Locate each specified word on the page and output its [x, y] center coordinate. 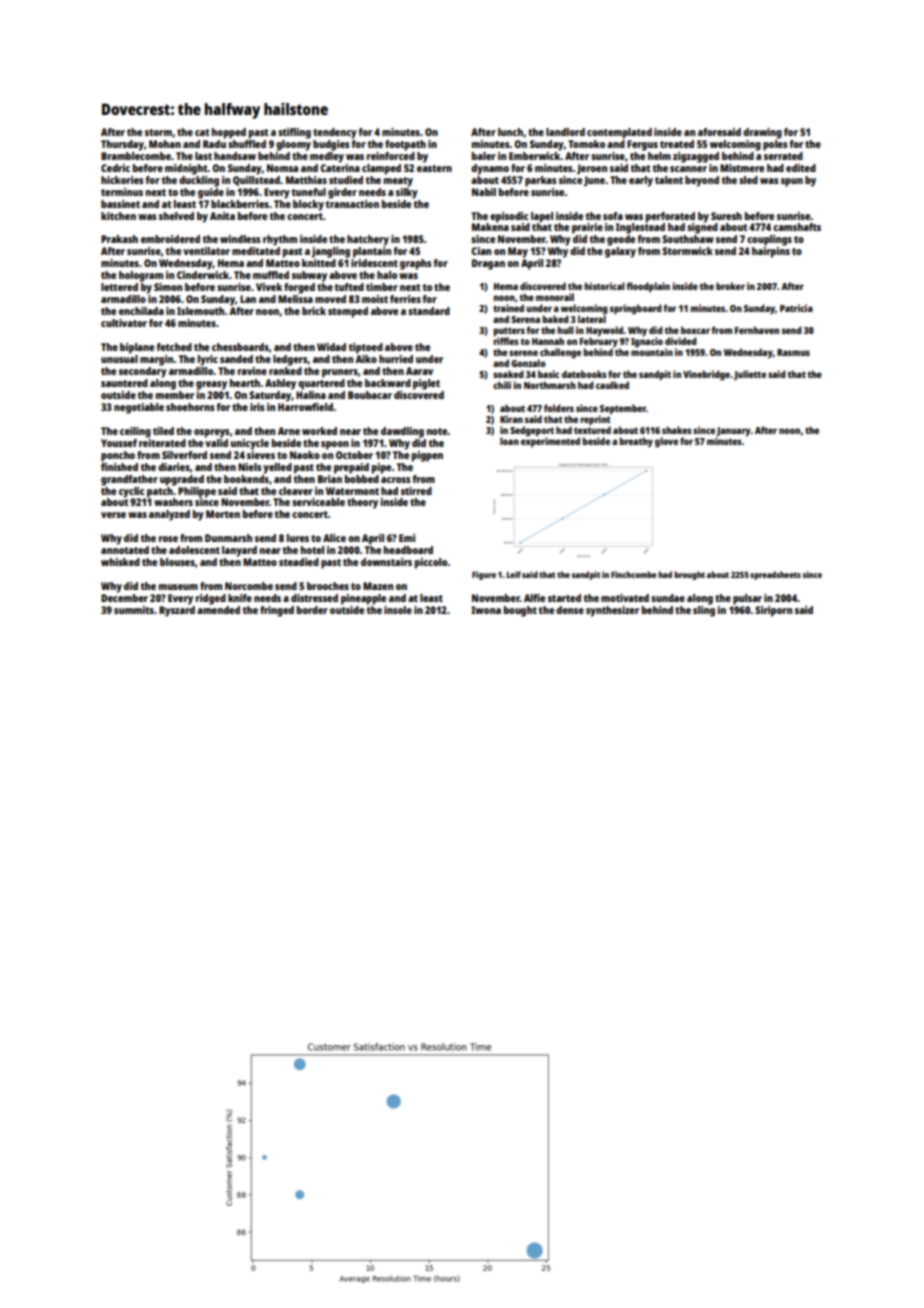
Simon [168, 287]
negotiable [139, 408]
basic [548, 374]
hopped [229, 133]
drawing [762, 133]
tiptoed [366, 348]
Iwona [486, 610]
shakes [677, 430]
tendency [335, 133]
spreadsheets [775, 575]
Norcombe [249, 586]
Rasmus [793, 352]
